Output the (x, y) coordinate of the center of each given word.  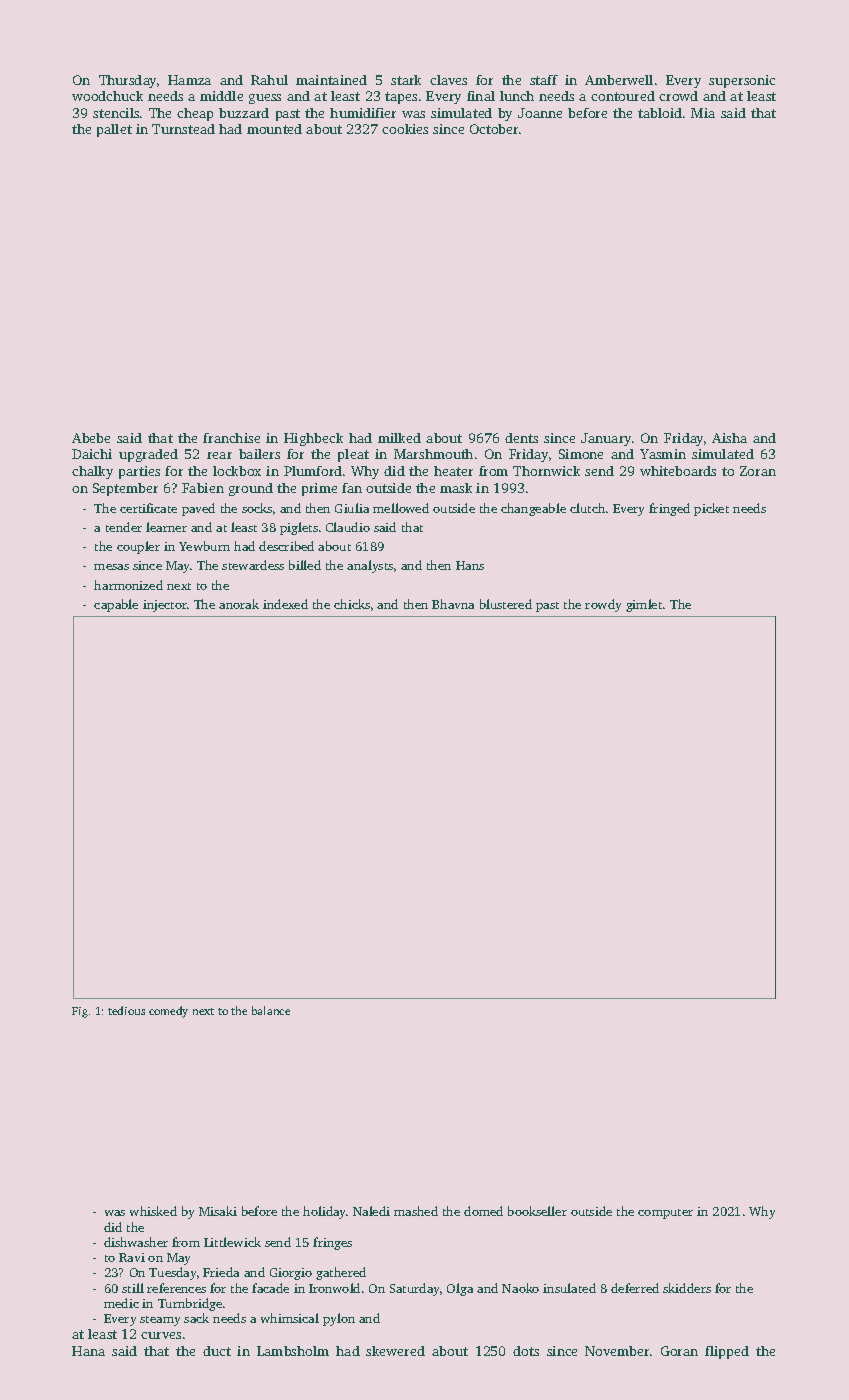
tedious (126, 1010)
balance (271, 1010)
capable (116, 605)
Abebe (91, 438)
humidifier (363, 113)
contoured (623, 96)
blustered (506, 604)
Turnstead (183, 129)
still (133, 1288)
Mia (703, 113)
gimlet (644, 605)
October (494, 129)
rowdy (603, 605)
